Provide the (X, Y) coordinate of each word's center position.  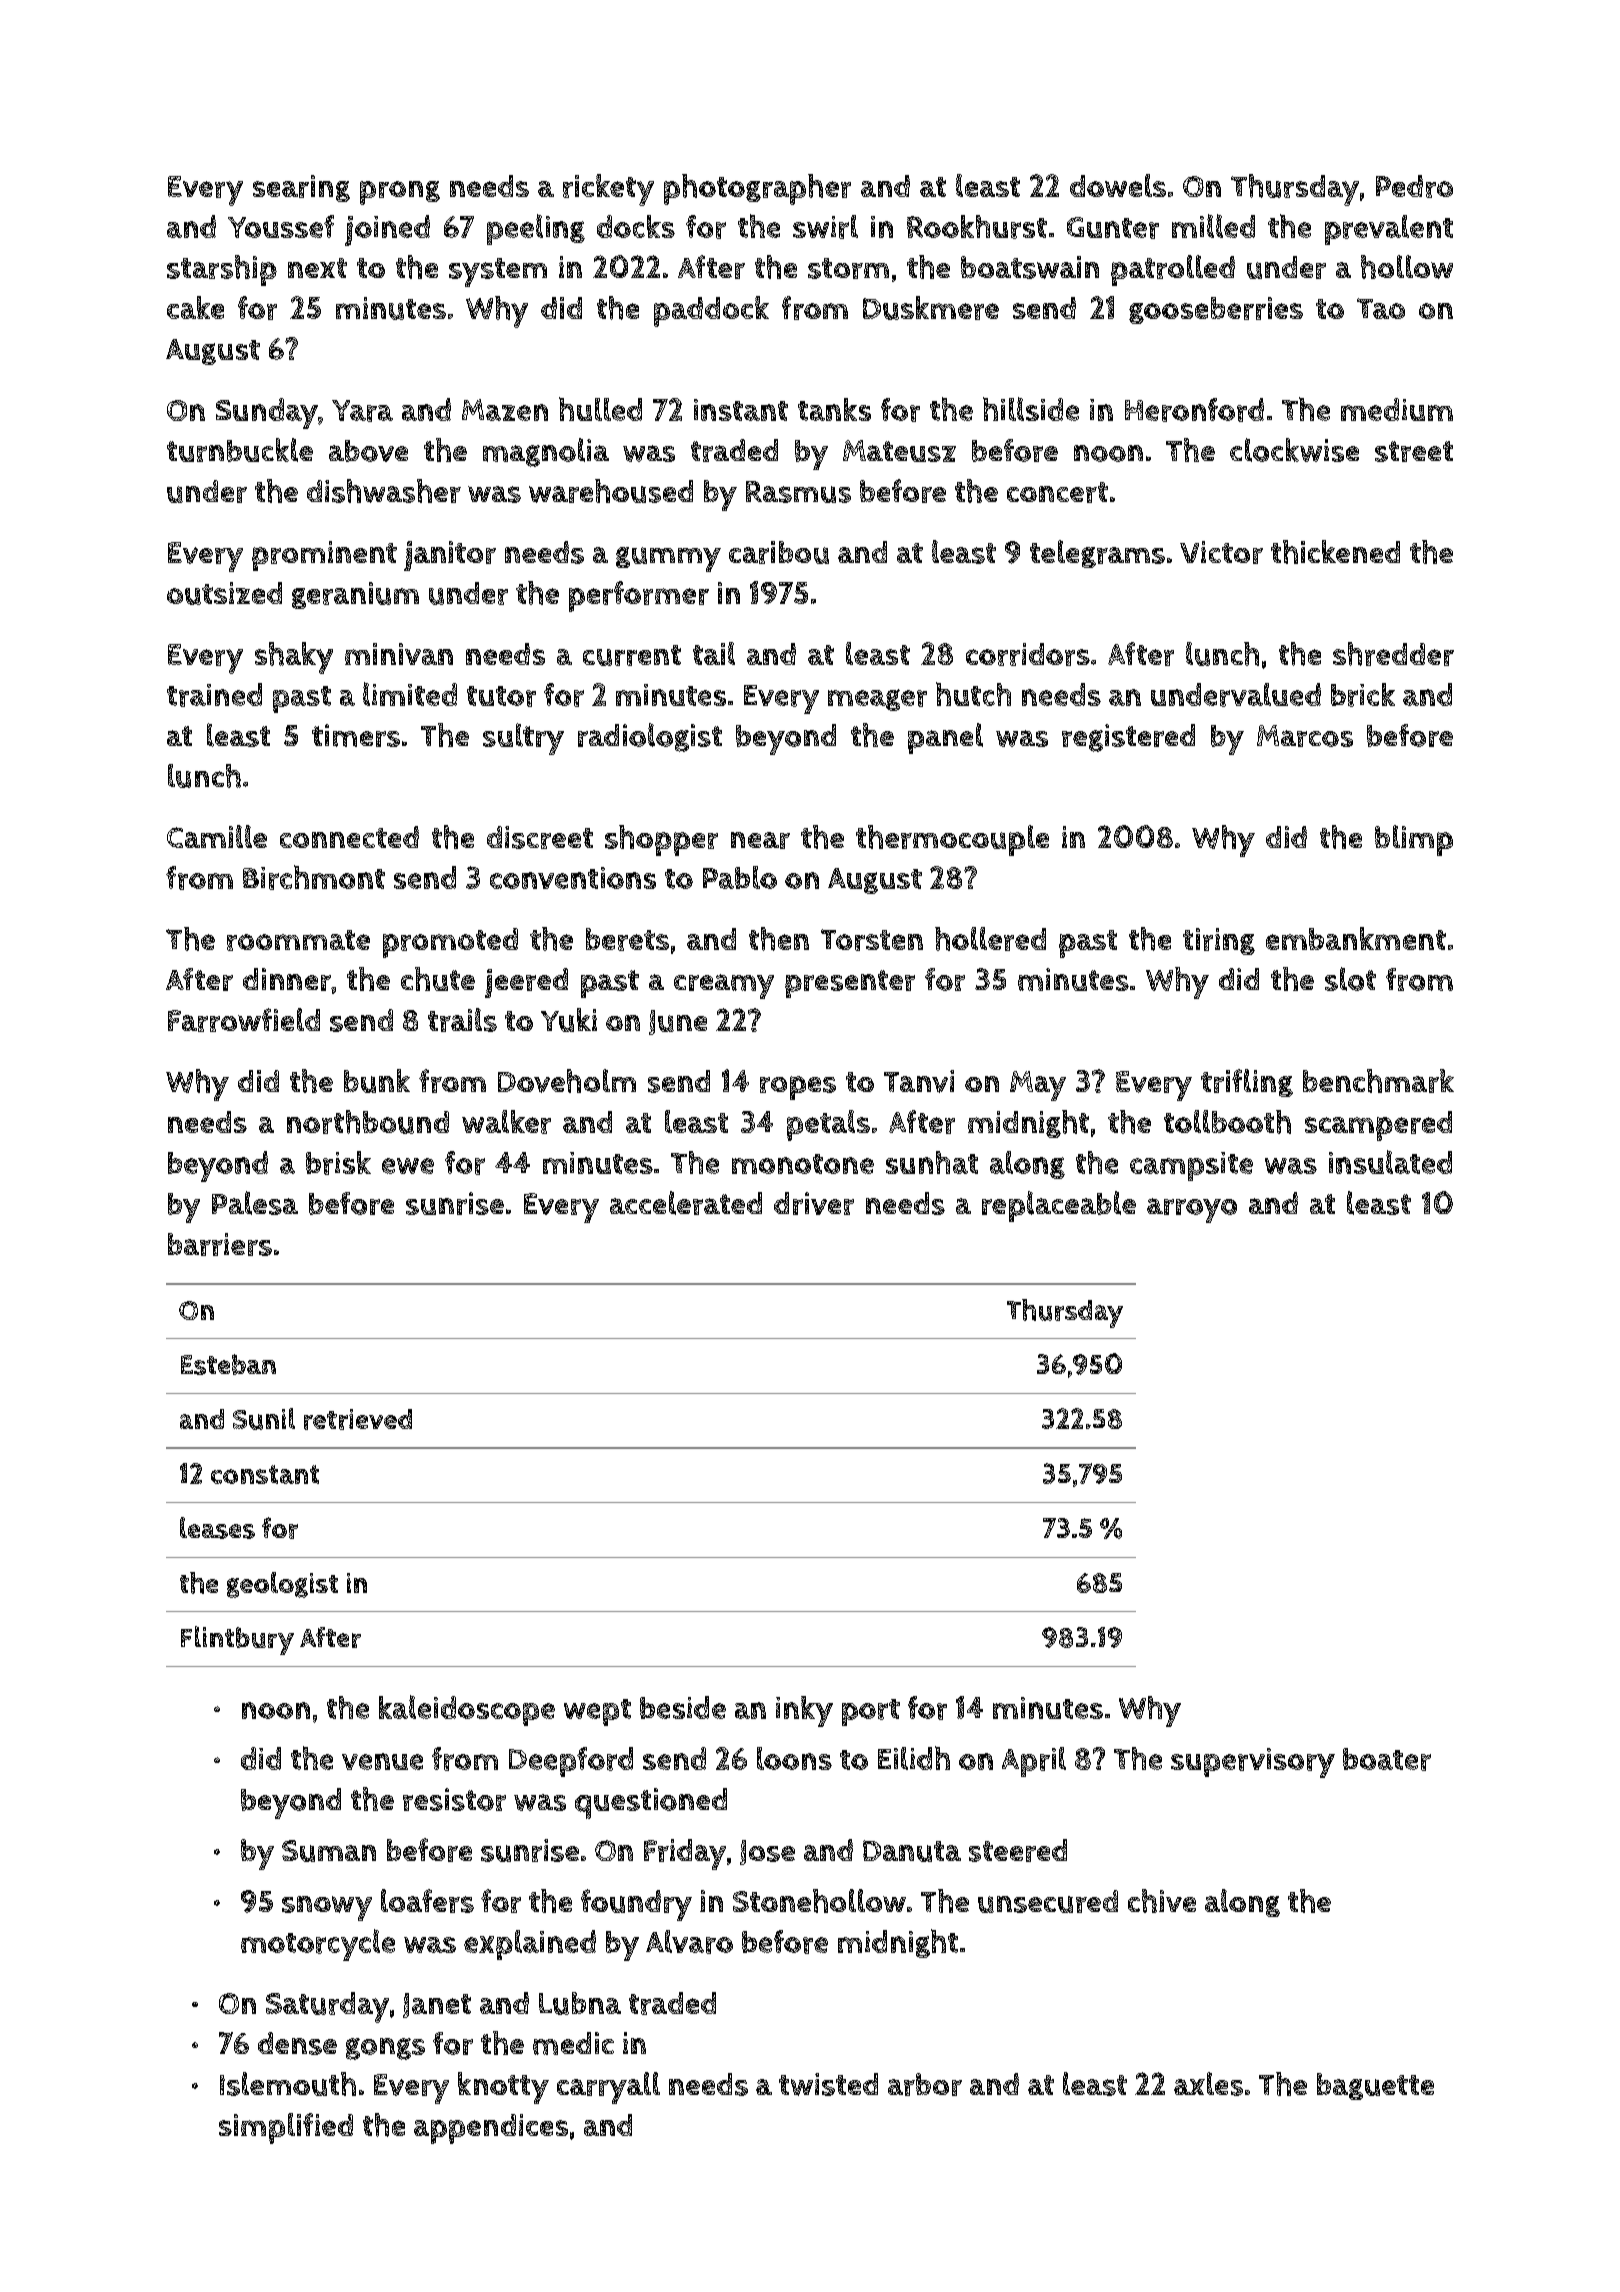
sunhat (932, 1162)
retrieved (358, 1419)
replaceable (1059, 1206)
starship (222, 270)
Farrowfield (244, 1020)
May (1038, 1086)
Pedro (1414, 186)
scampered (1378, 1126)
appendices (491, 2129)
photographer (757, 189)
